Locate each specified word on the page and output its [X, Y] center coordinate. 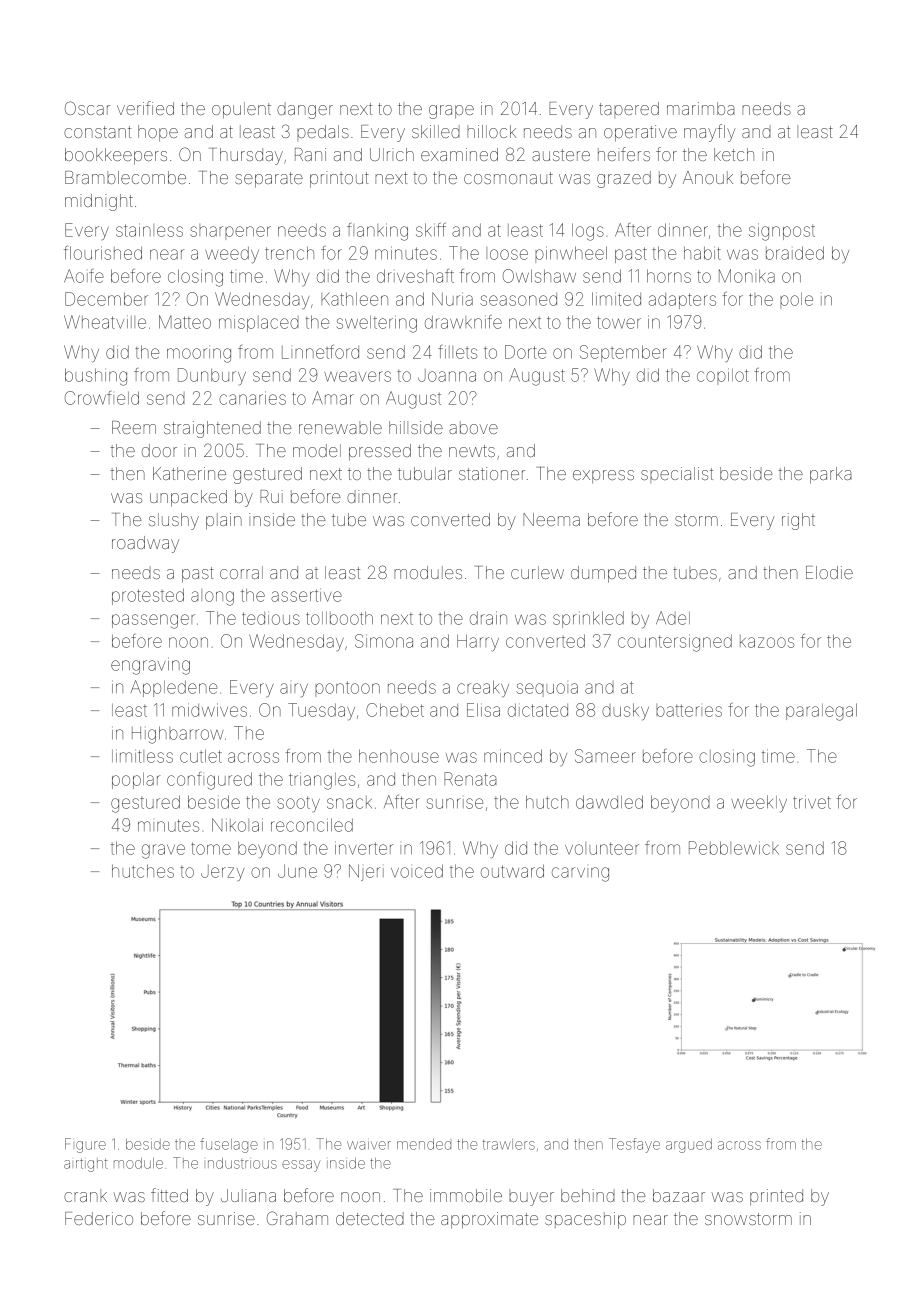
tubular [425, 473]
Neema [551, 519]
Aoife [84, 276]
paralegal [821, 712]
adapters [682, 301]
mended [424, 1144]
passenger [153, 621]
